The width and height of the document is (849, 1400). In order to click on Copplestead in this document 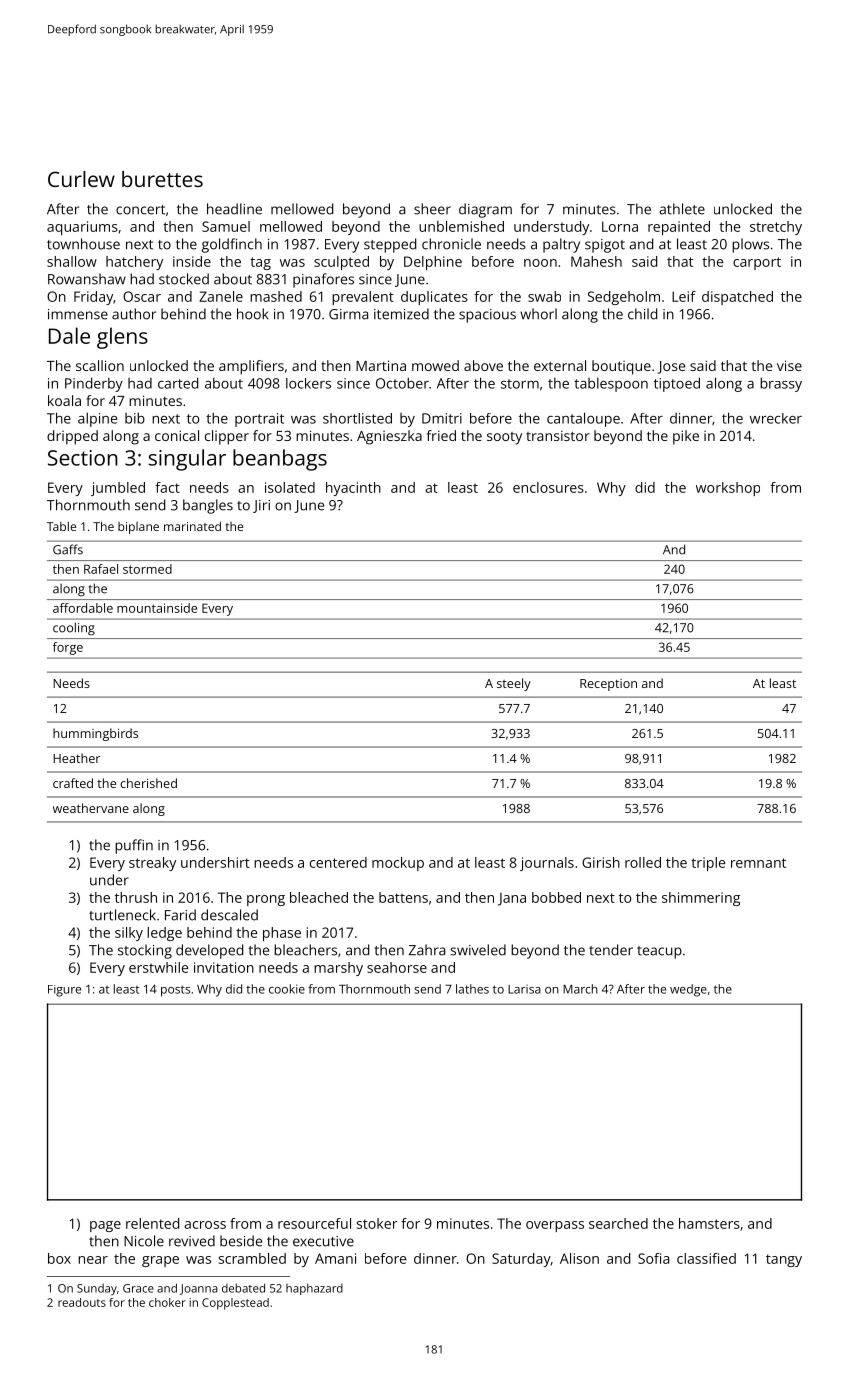, I will do `click(235, 1304)`.
